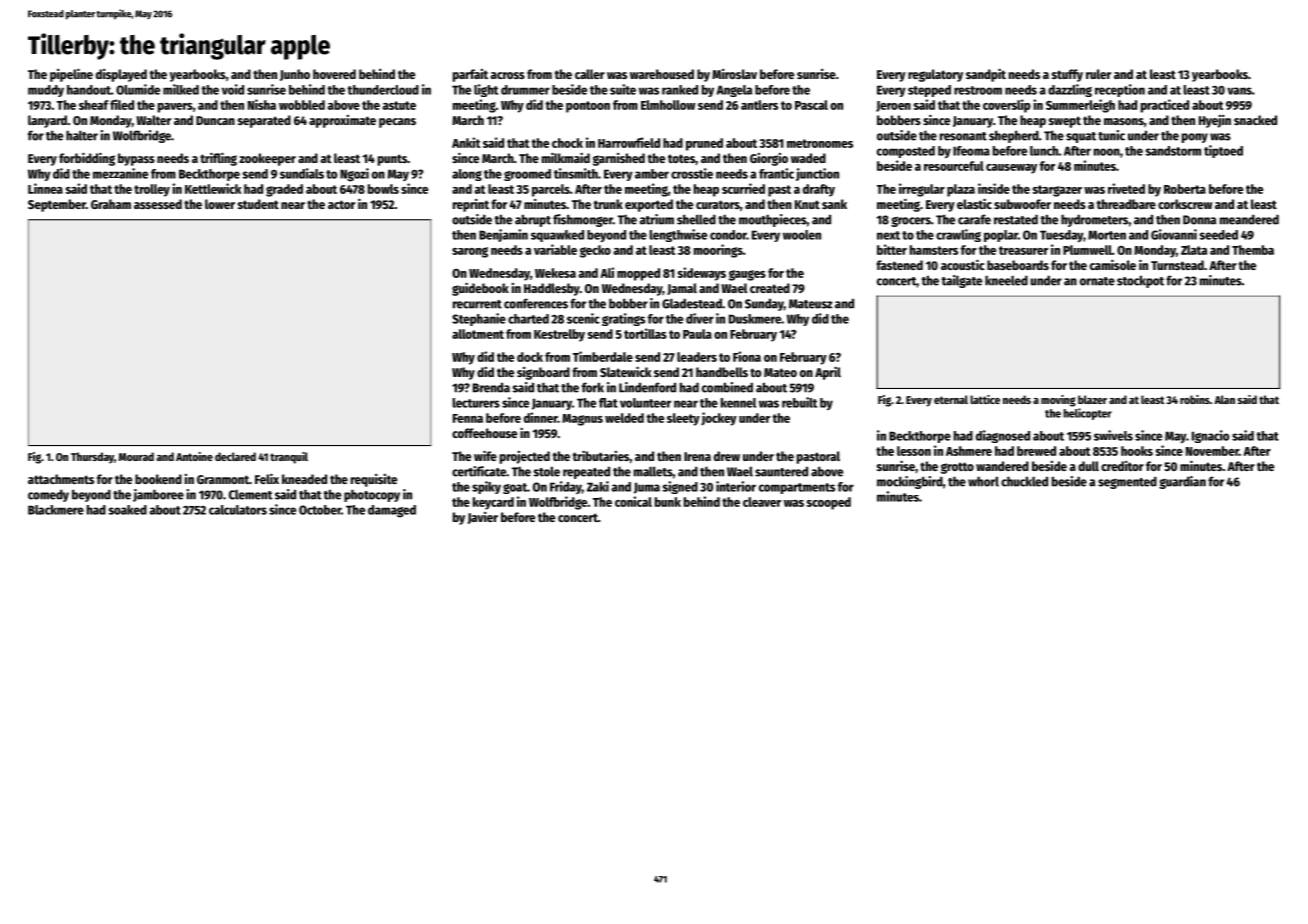 The width and height of the image is (1308, 924). I want to click on sauntered, so click(781, 471).
